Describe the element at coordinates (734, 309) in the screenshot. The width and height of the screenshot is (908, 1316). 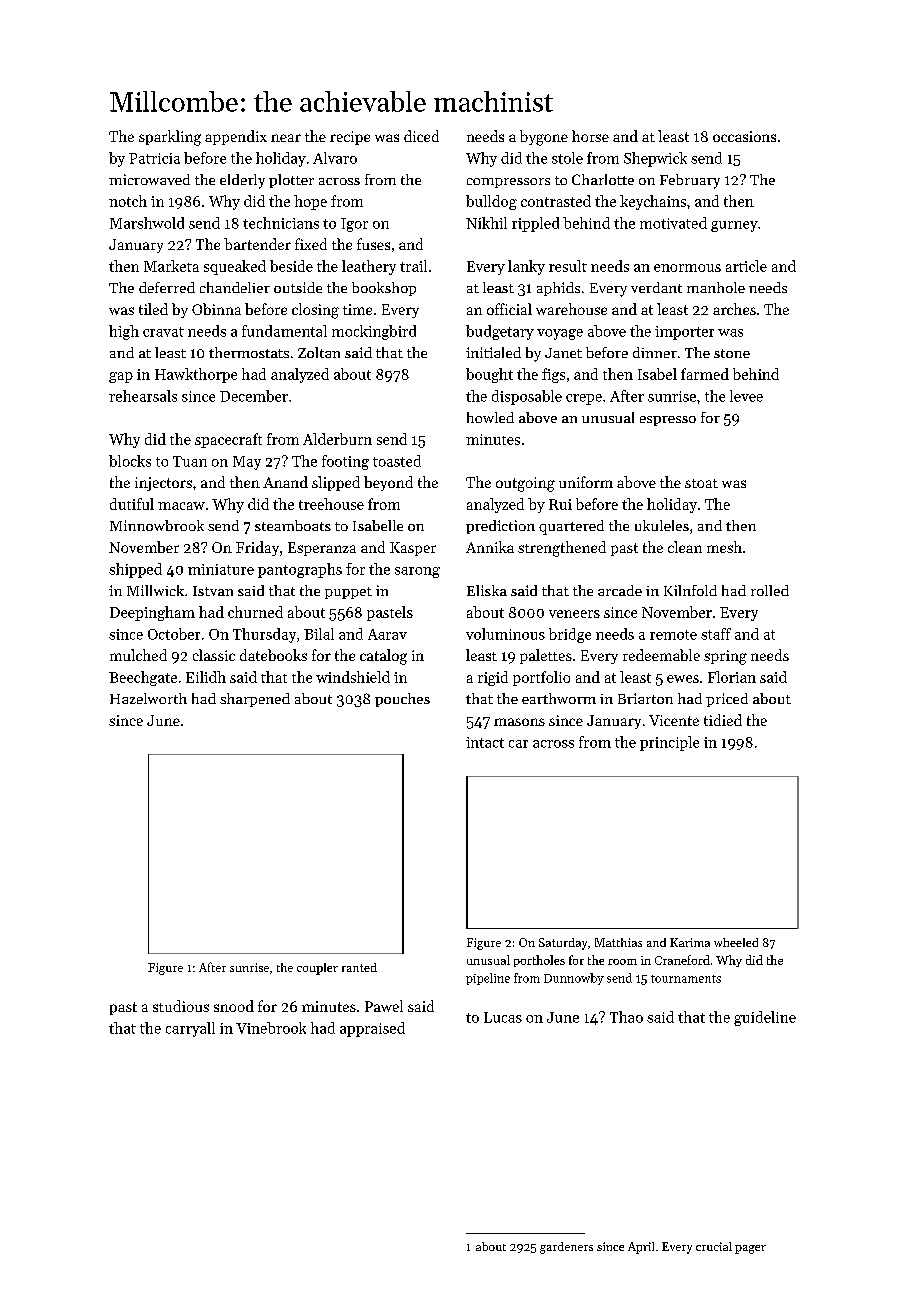
I see `arches` at that location.
